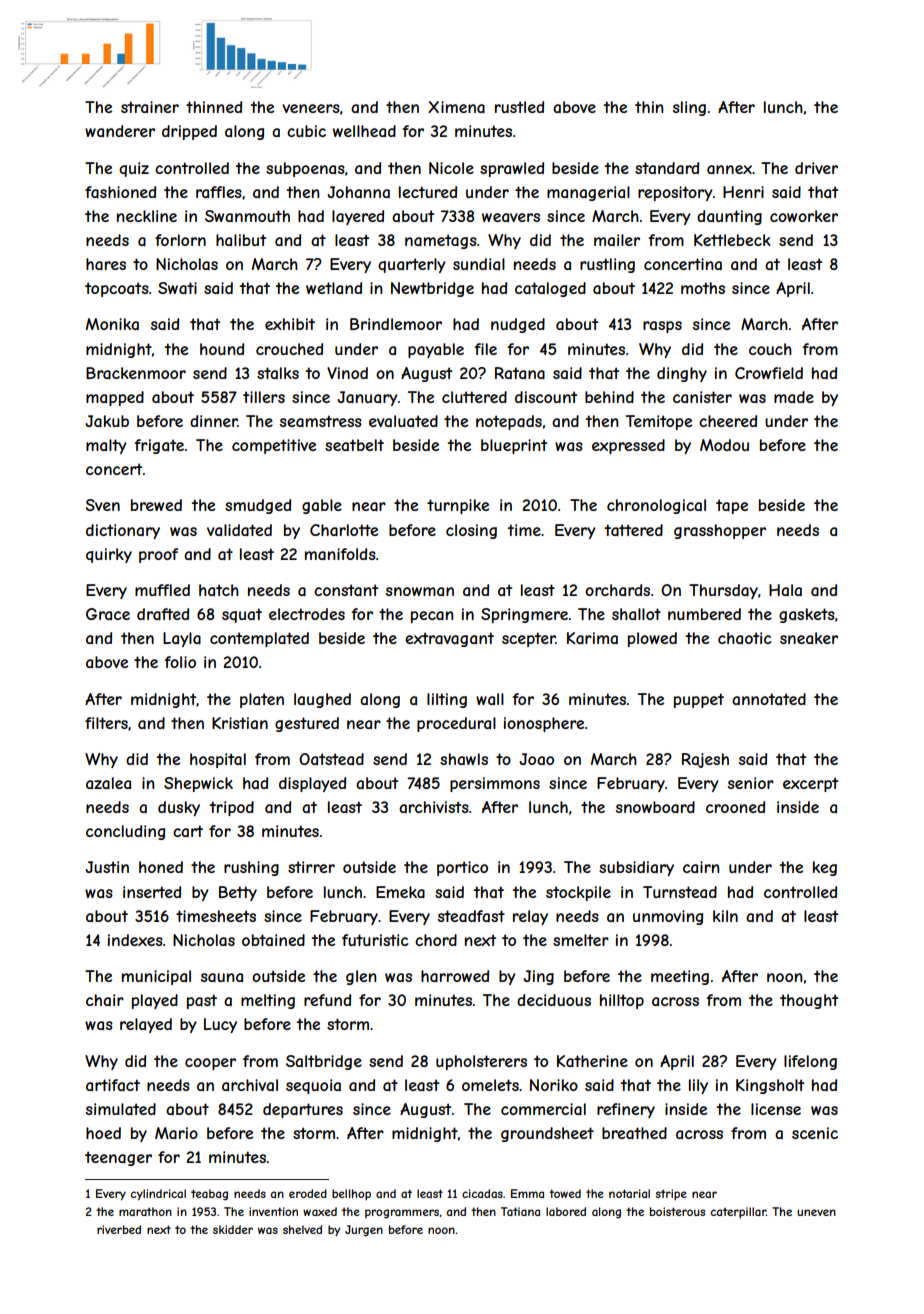  I want to click on wanderer, so click(120, 131).
